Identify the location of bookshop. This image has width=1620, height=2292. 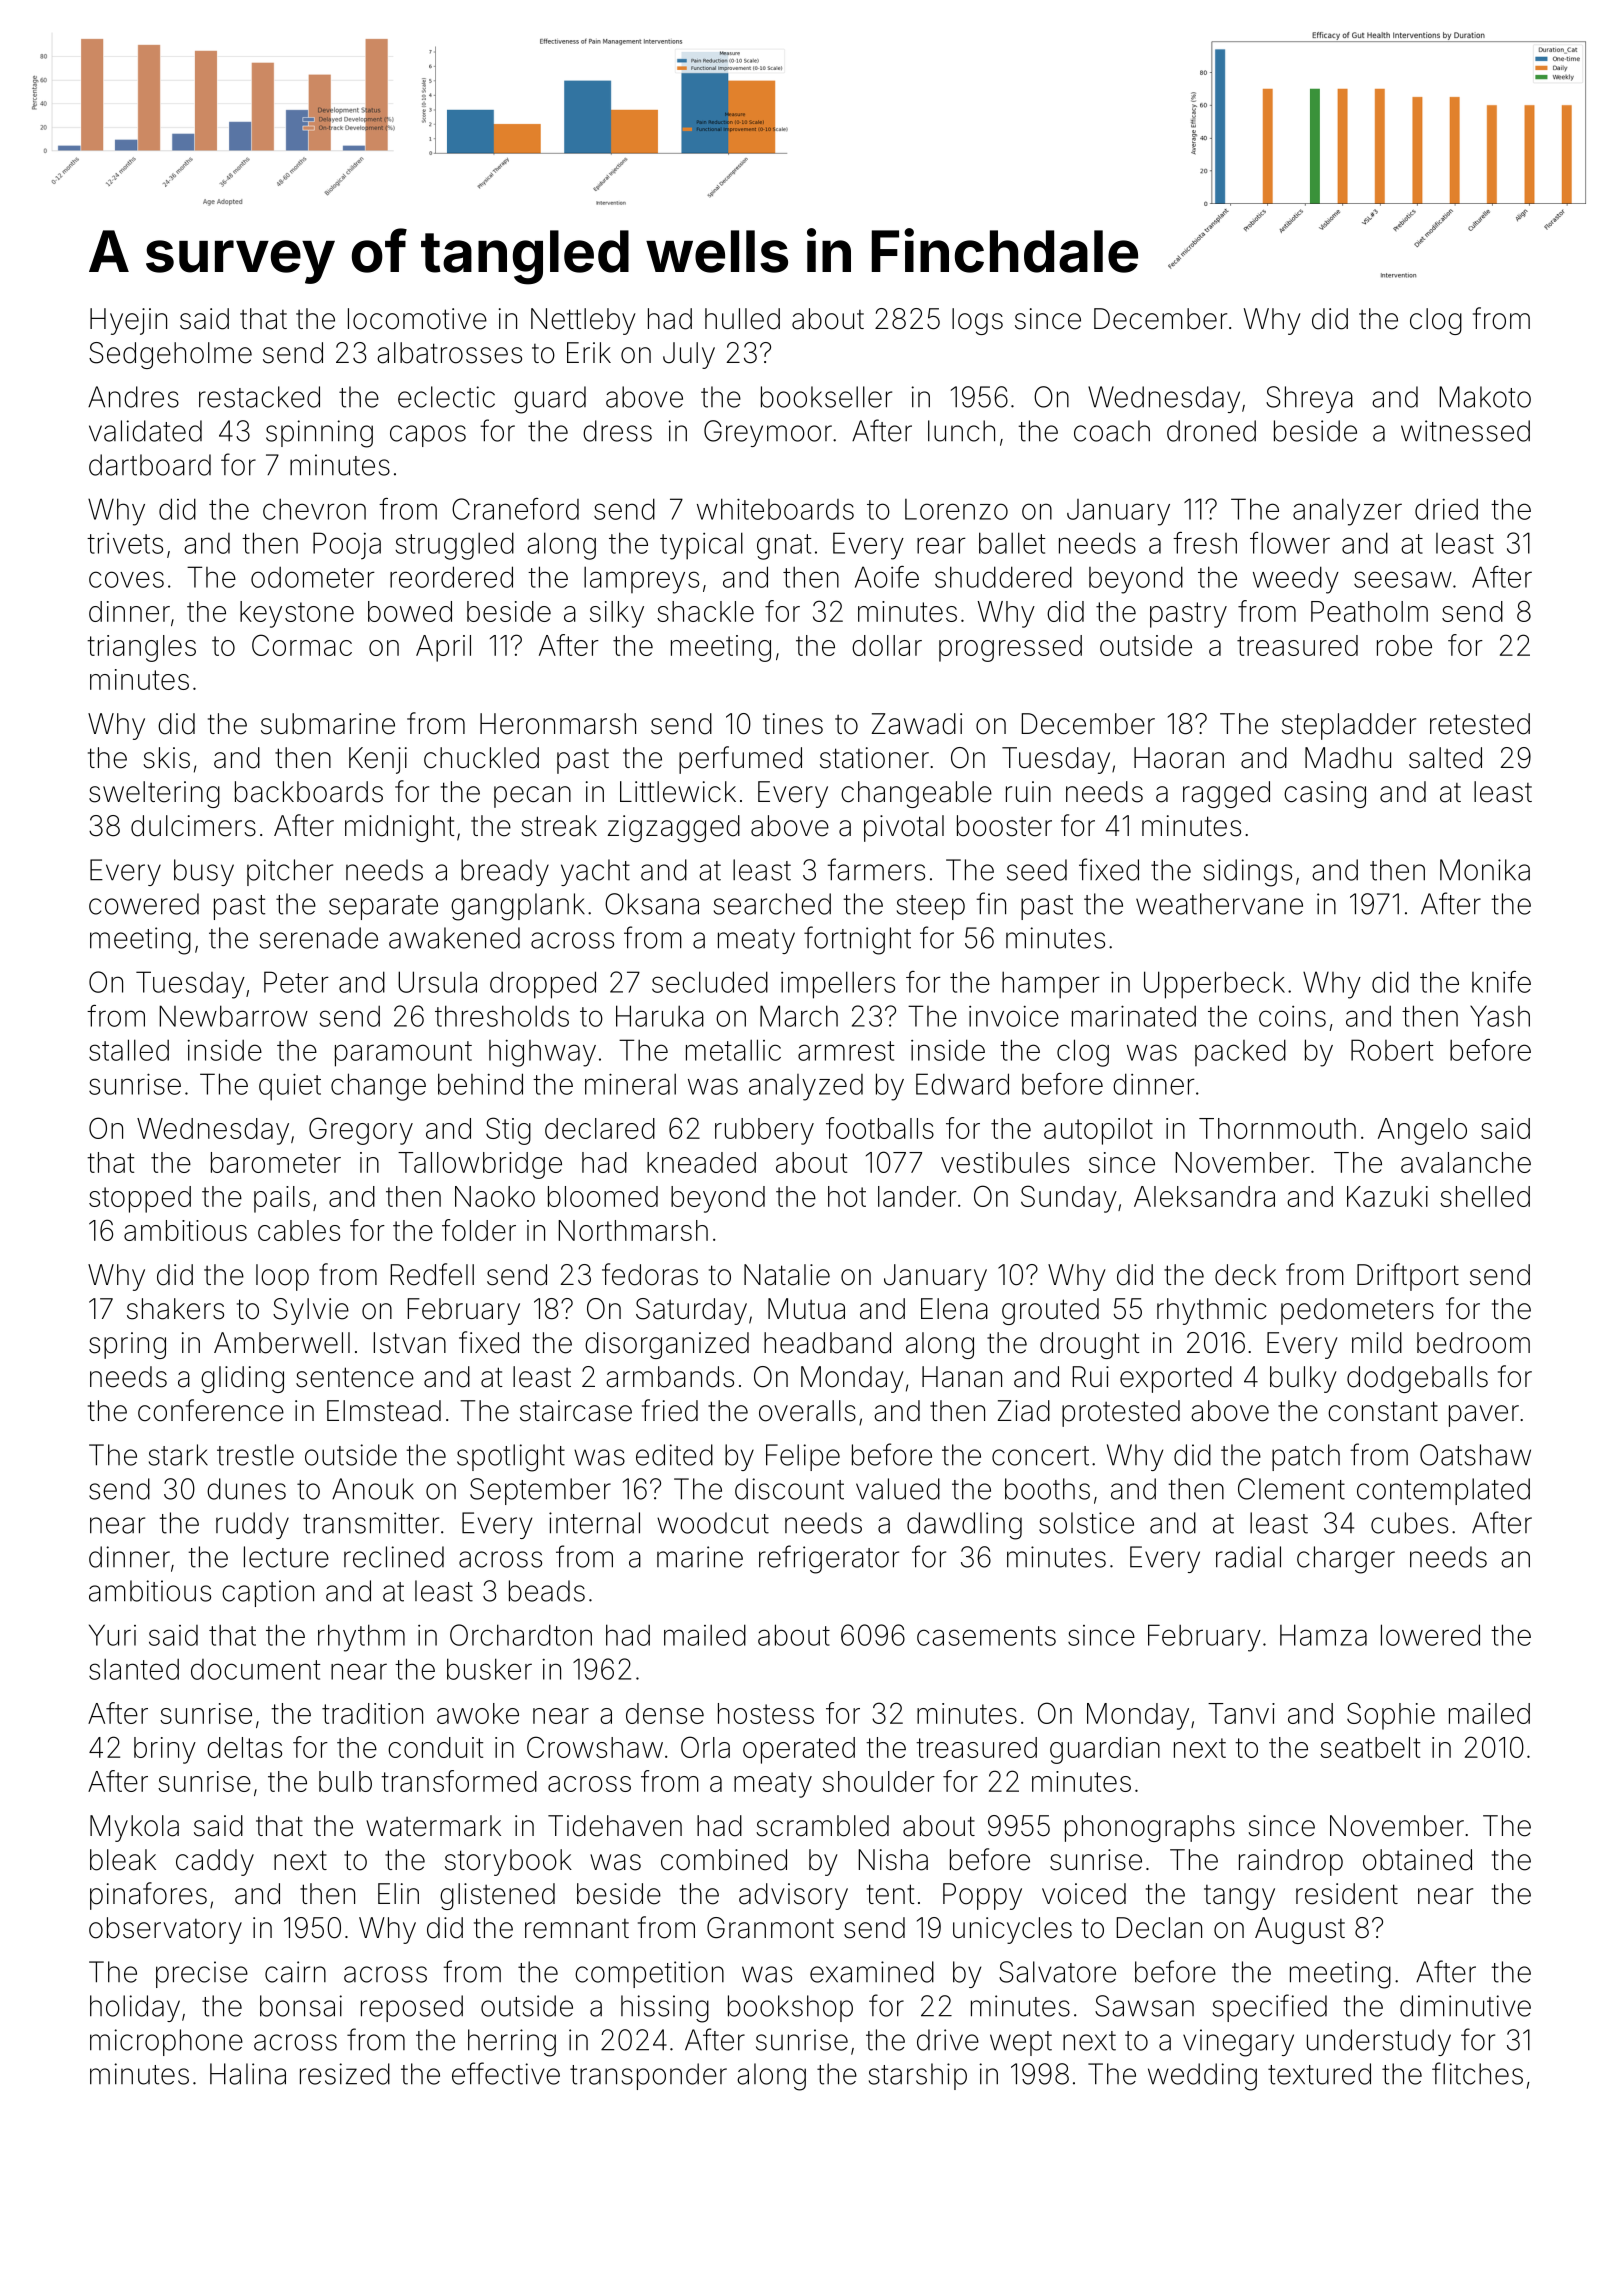
(790, 2008).
